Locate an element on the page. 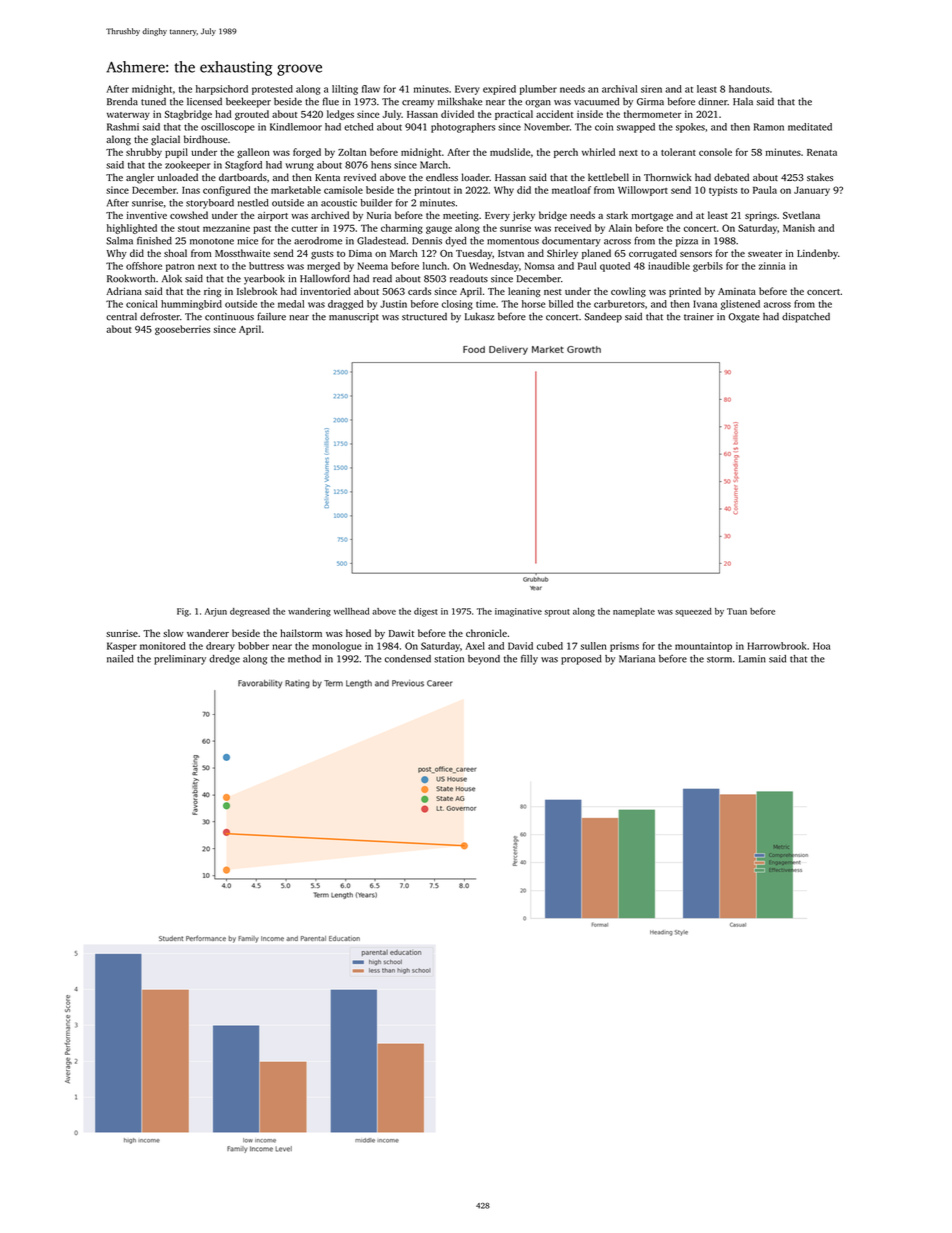 Image resolution: width=952 pixels, height=1233 pixels. Lukasz is located at coordinates (480, 316).
